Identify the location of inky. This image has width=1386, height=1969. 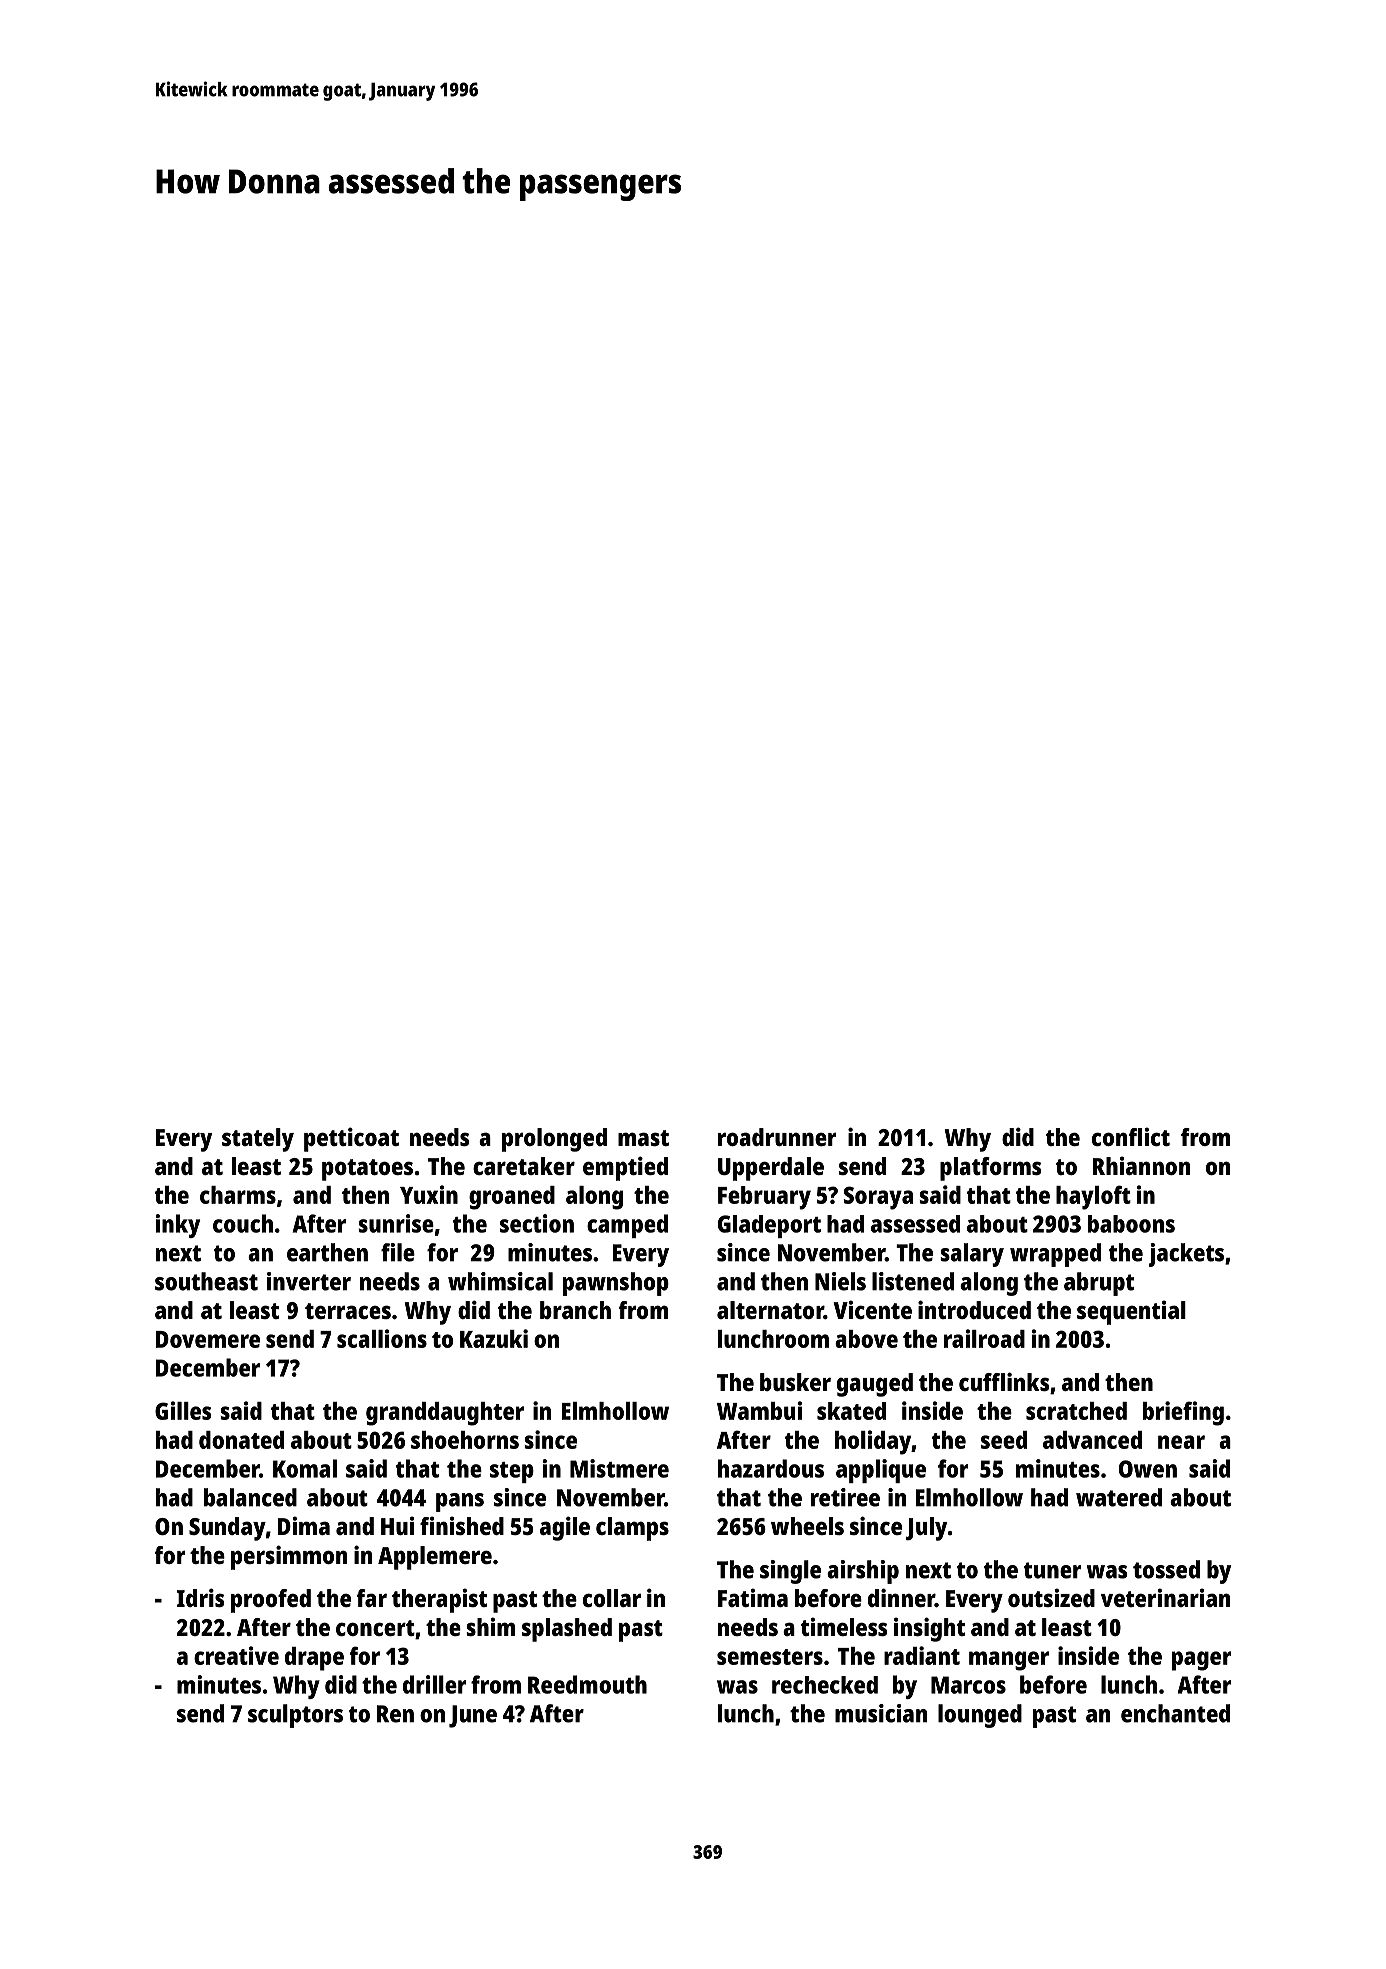
(178, 1226).
